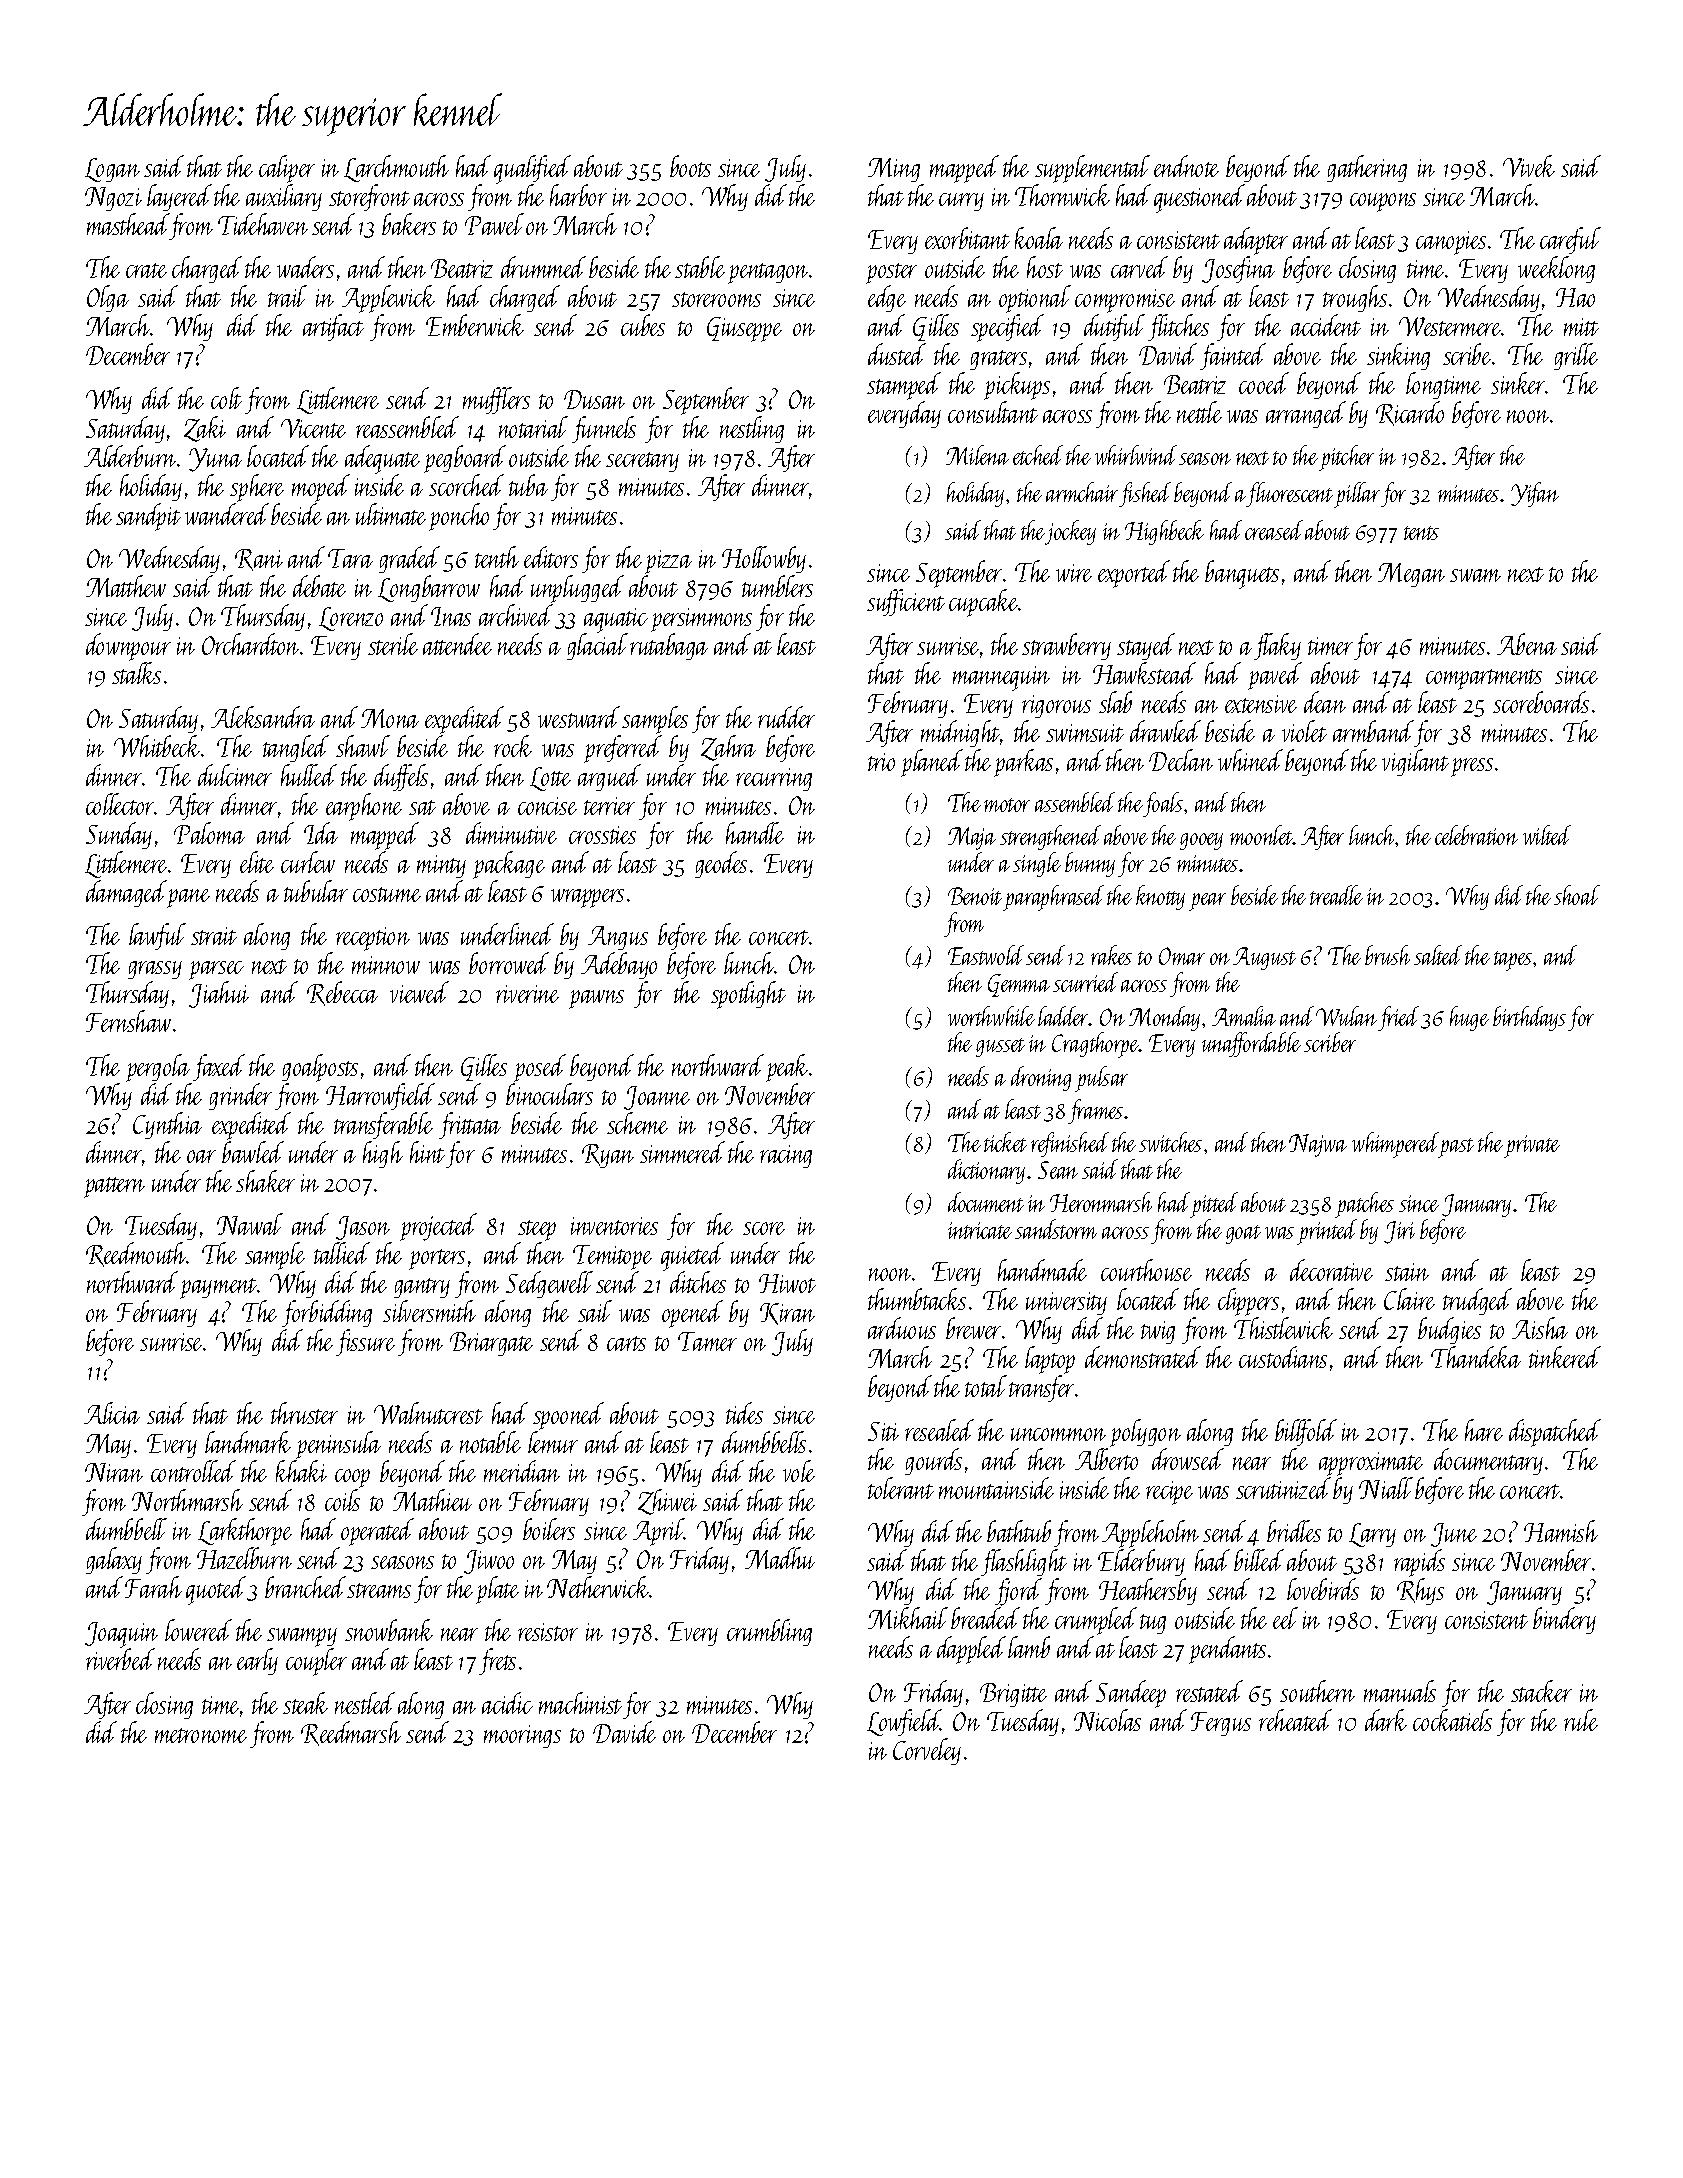  Describe the element at coordinates (382, 460) in the document. I see `adequate` at that location.
